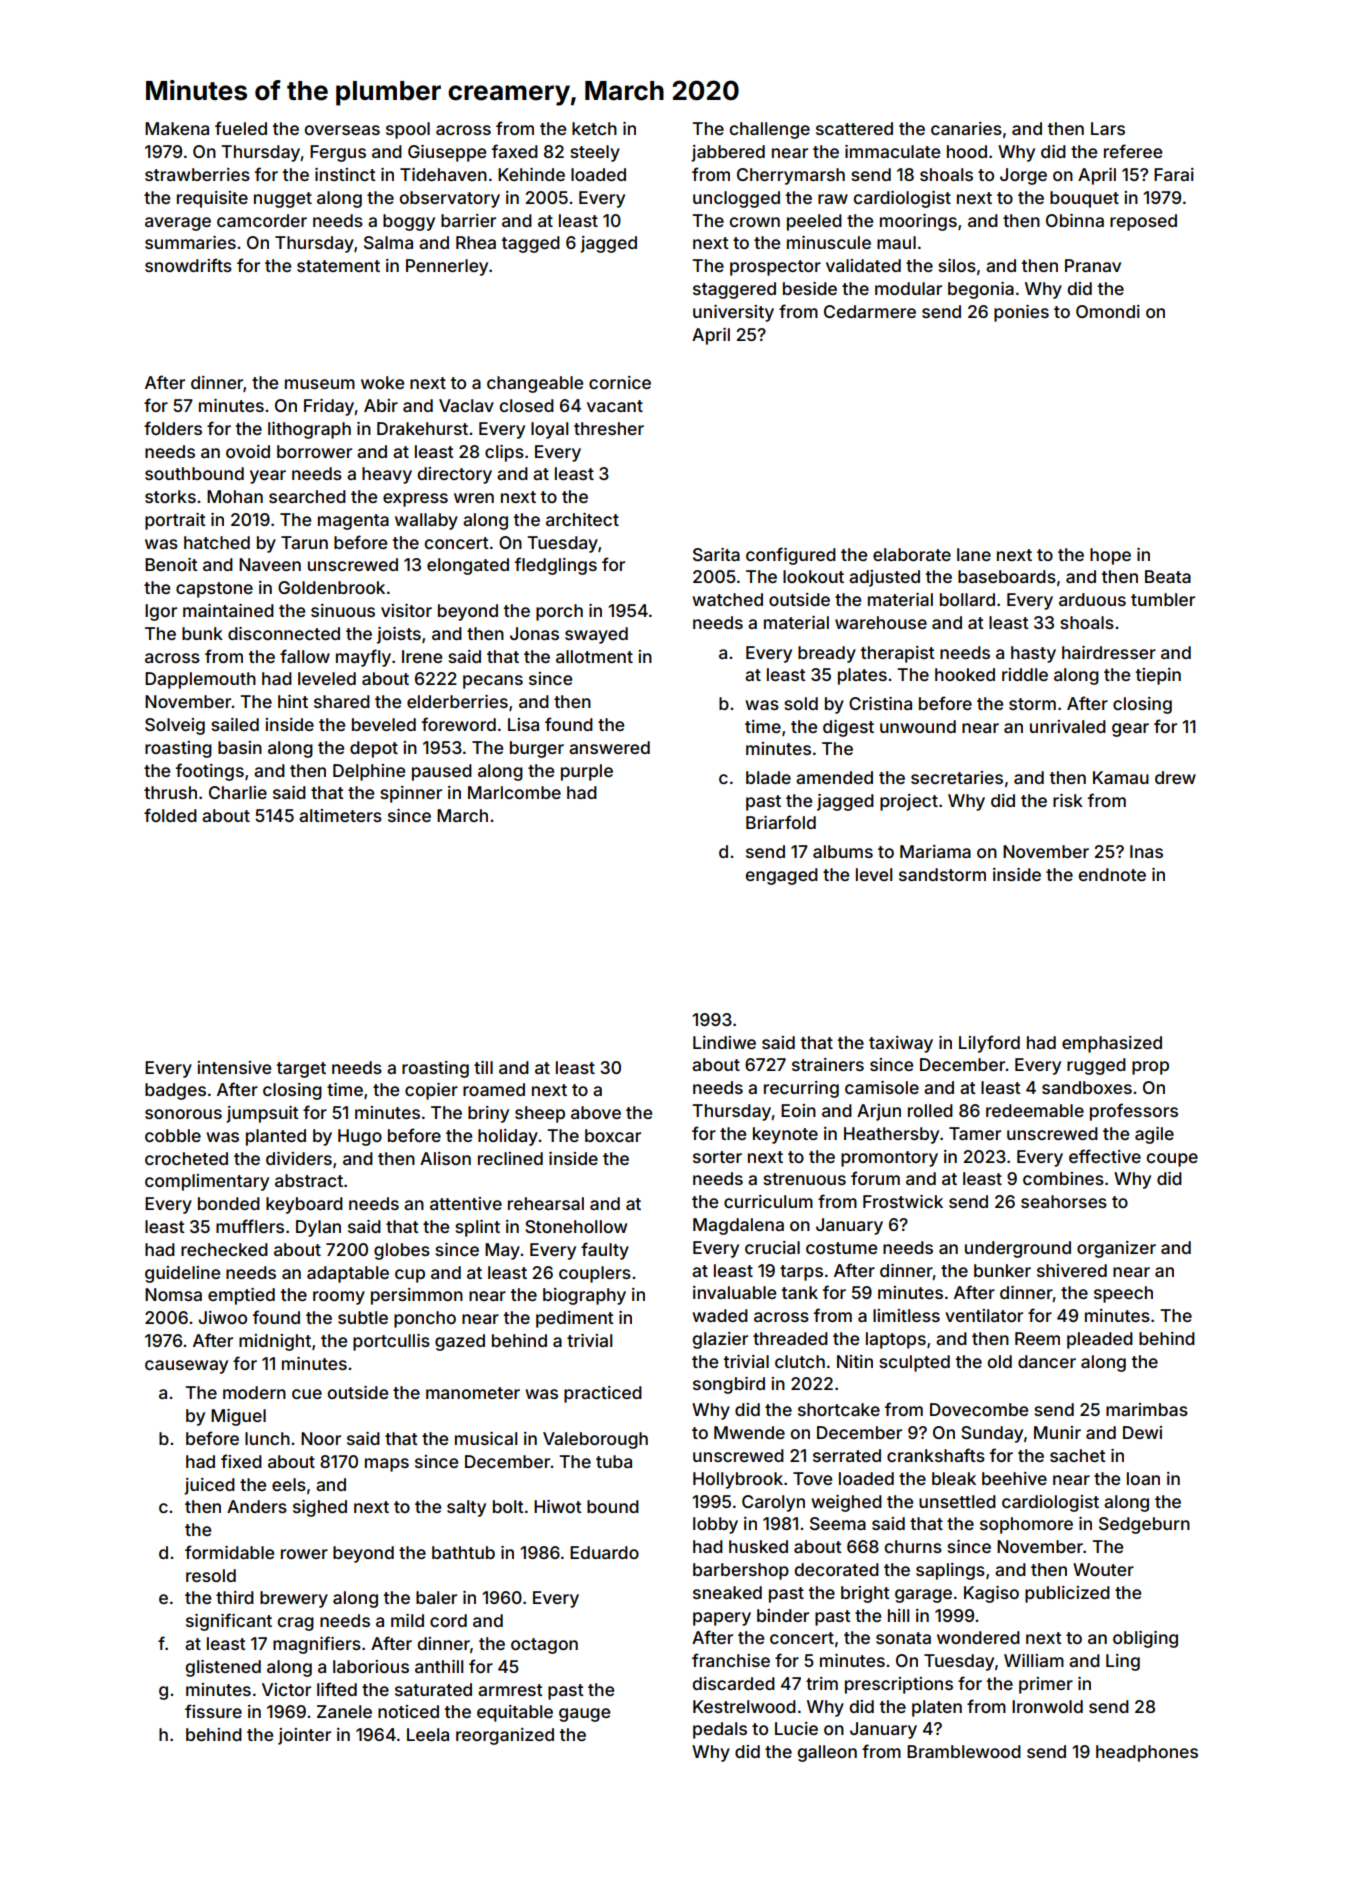 The image size is (1346, 1904). I want to click on bready, so click(827, 654).
